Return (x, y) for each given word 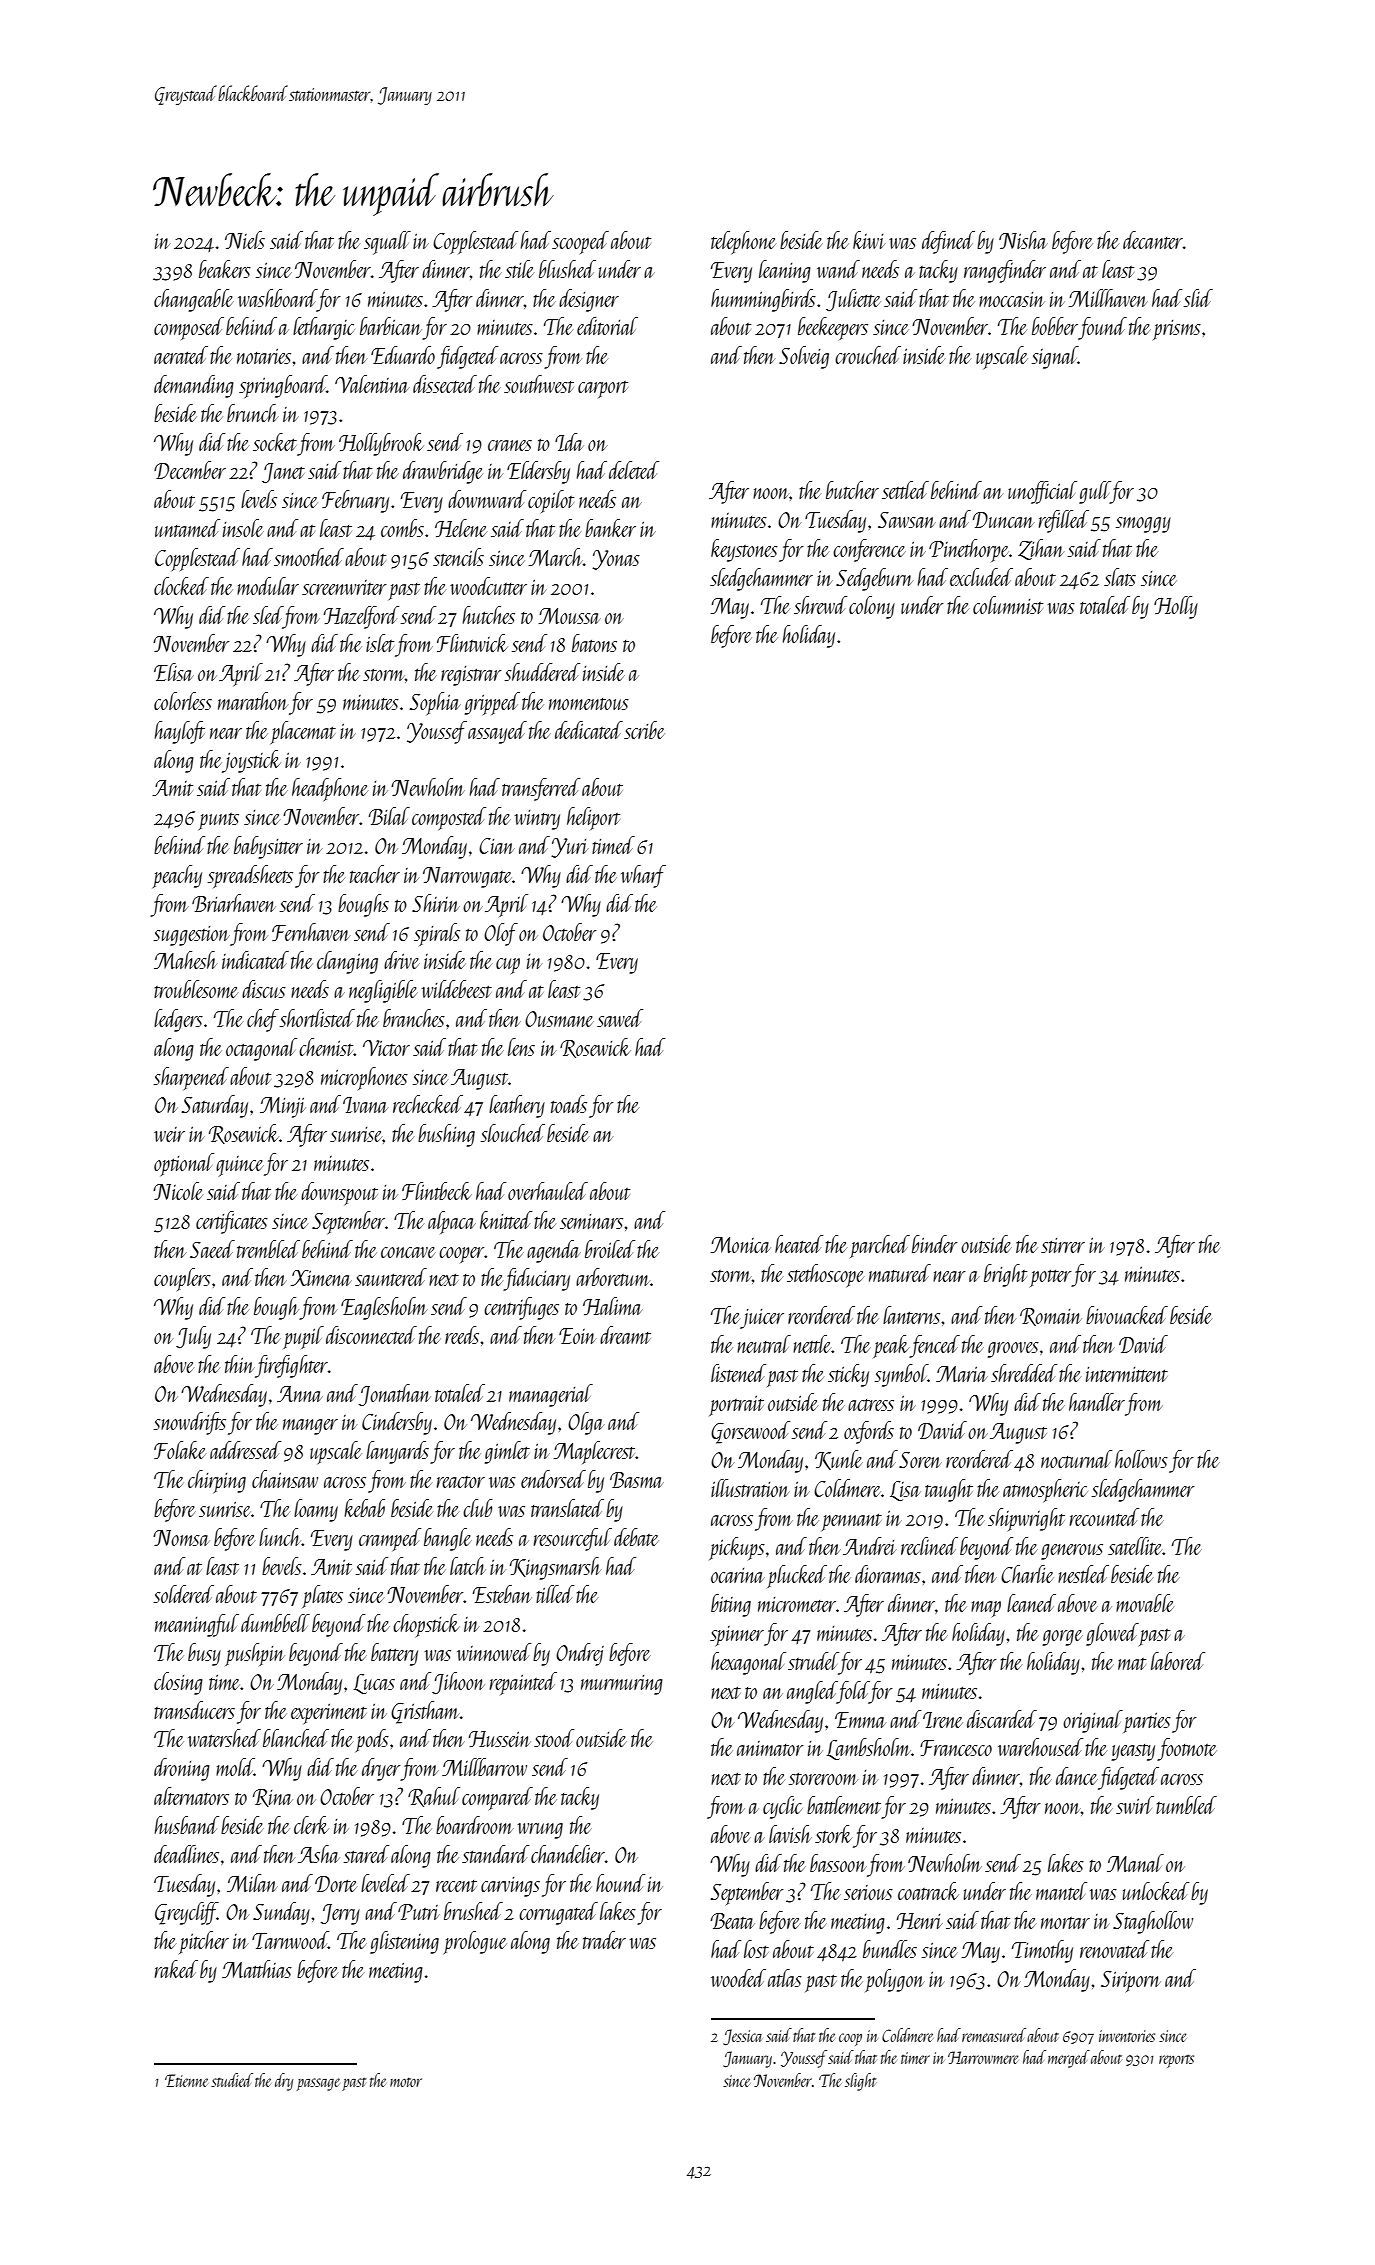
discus (264, 989)
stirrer (1063, 1245)
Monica (740, 1245)
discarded (1002, 1719)
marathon (253, 701)
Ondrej (580, 1654)
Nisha (1023, 240)
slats (1120, 577)
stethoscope (825, 1275)
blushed (567, 269)
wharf (643, 876)
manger (310, 1427)
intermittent (1127, 1374)
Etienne (186, 2080)
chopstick (426, 1625)
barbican (391, 326)
